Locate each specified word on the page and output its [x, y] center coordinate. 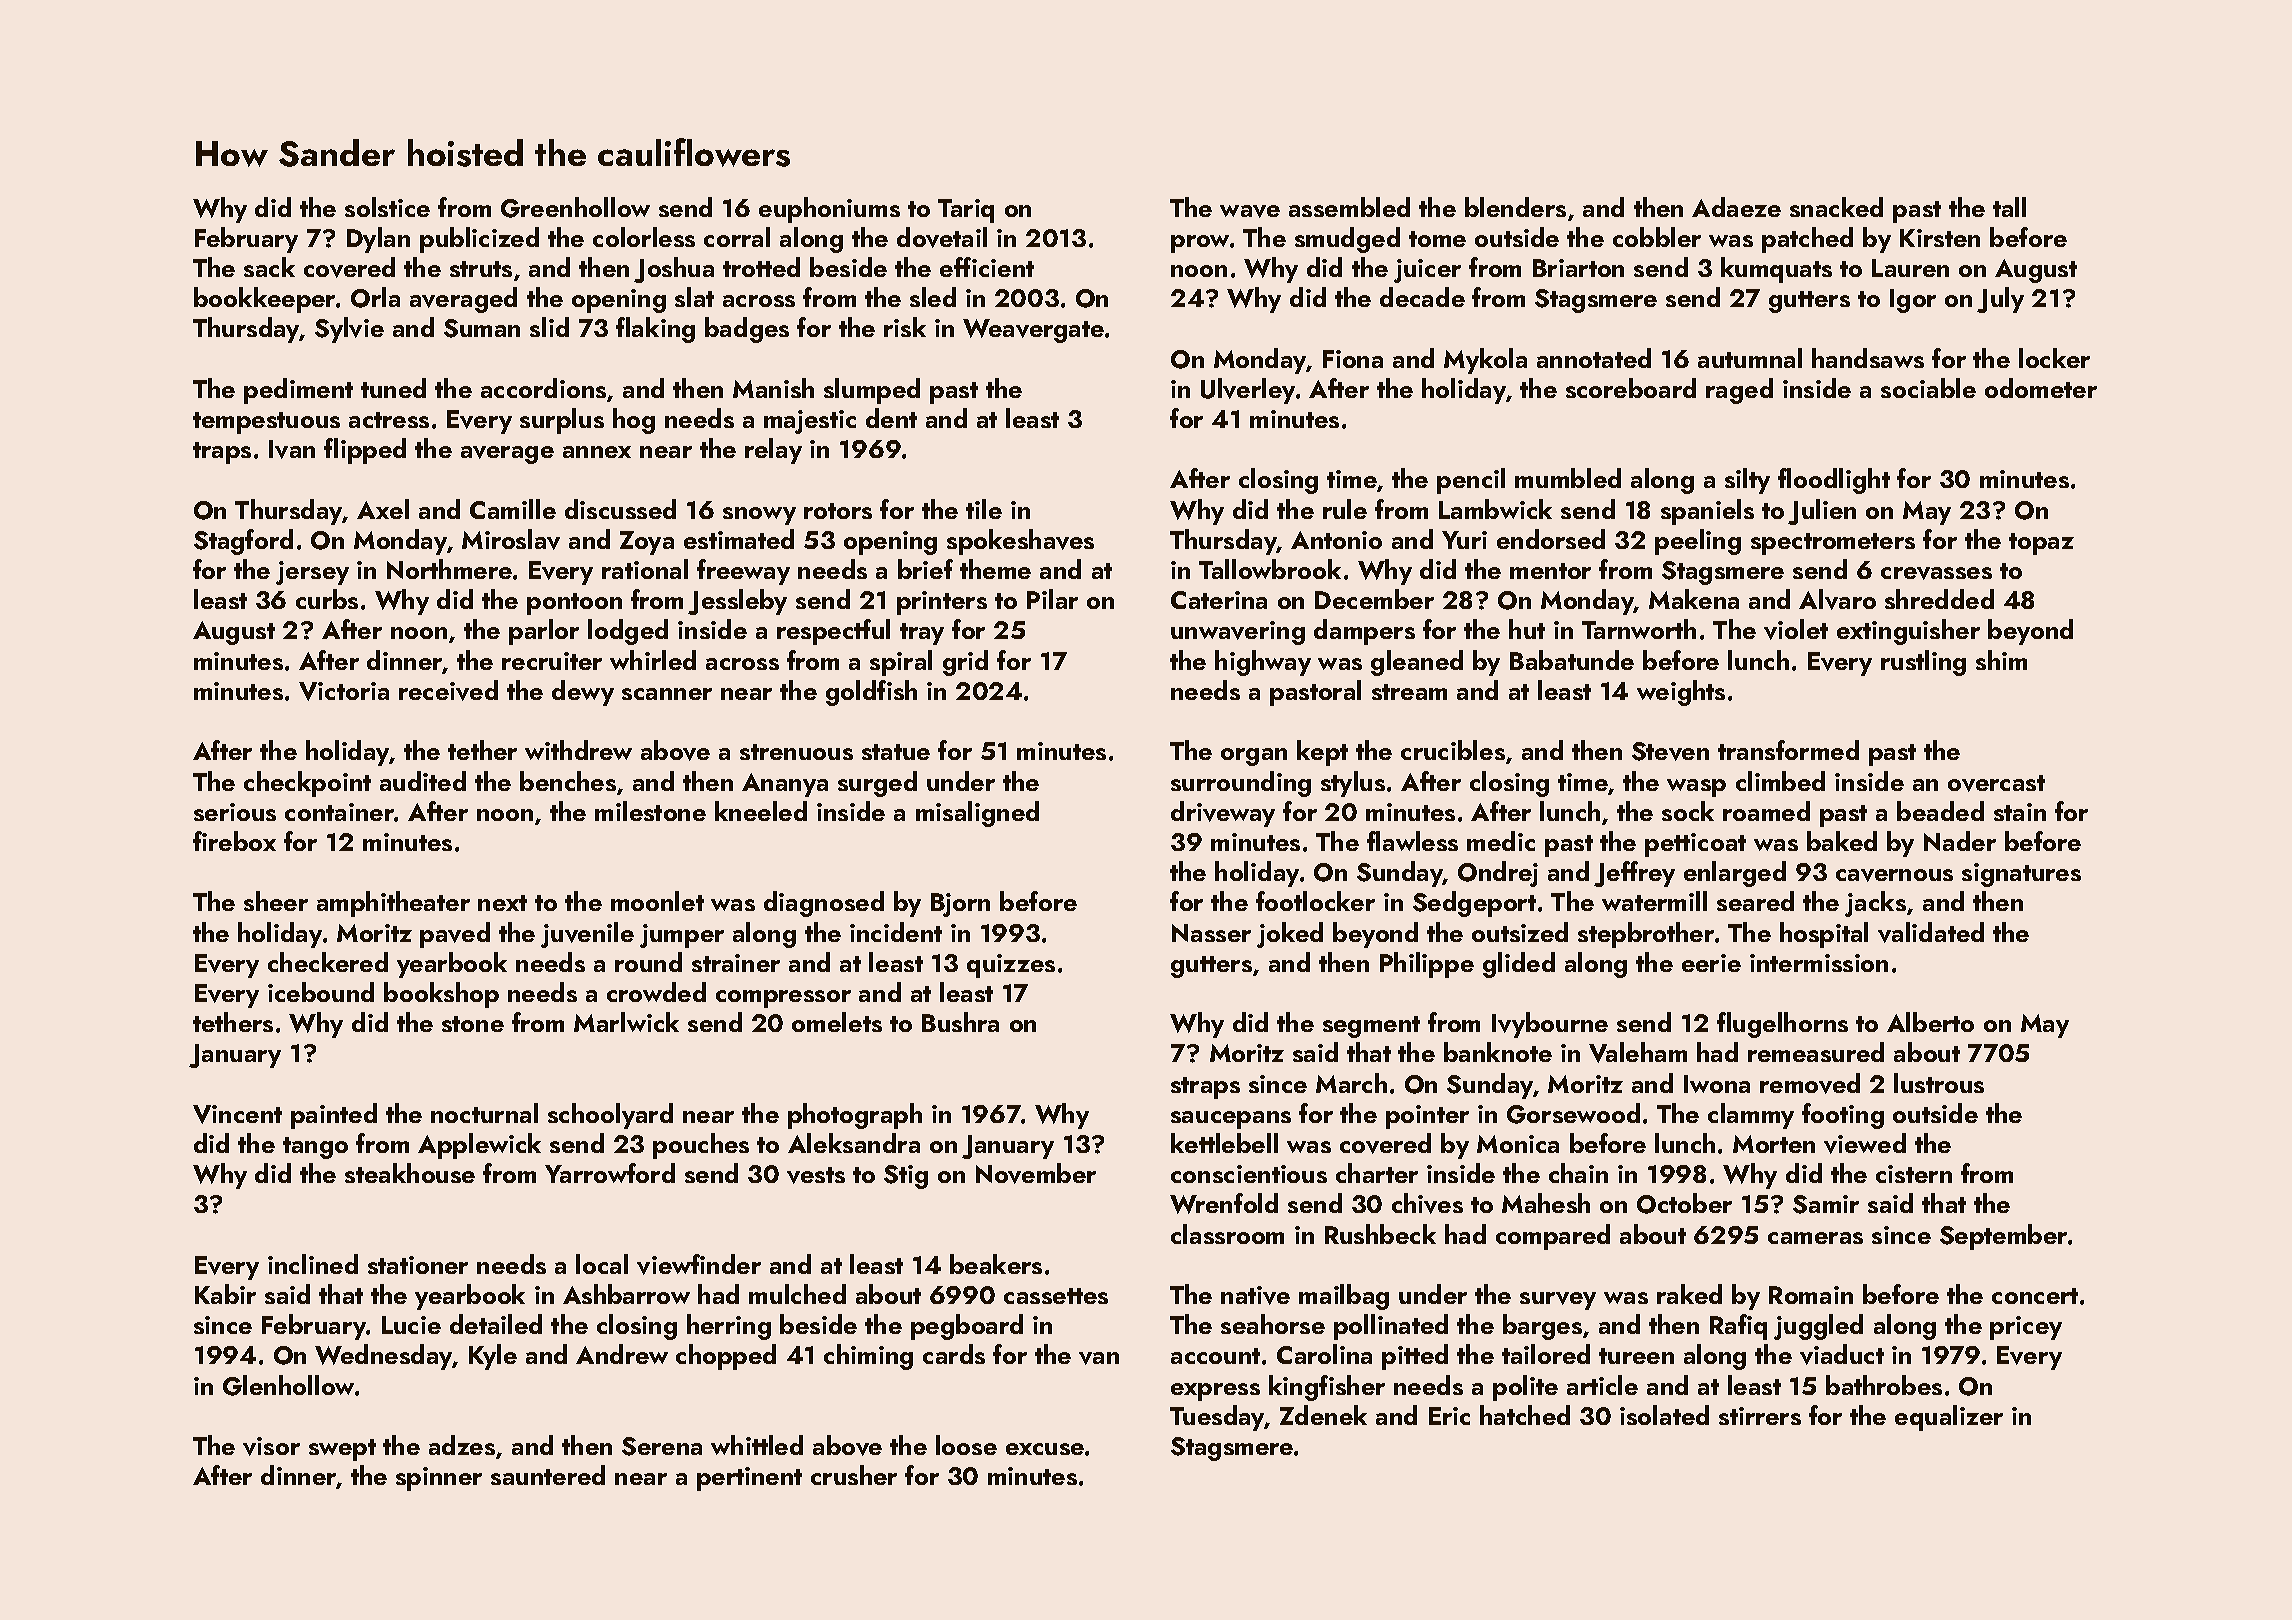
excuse [1045, 1449]
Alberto [1930, 1022]
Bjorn [960, 905]
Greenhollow [575, 207]
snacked [1836, 207]
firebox [234, 841]
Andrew [622, 1354]
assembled [1349, 207]
